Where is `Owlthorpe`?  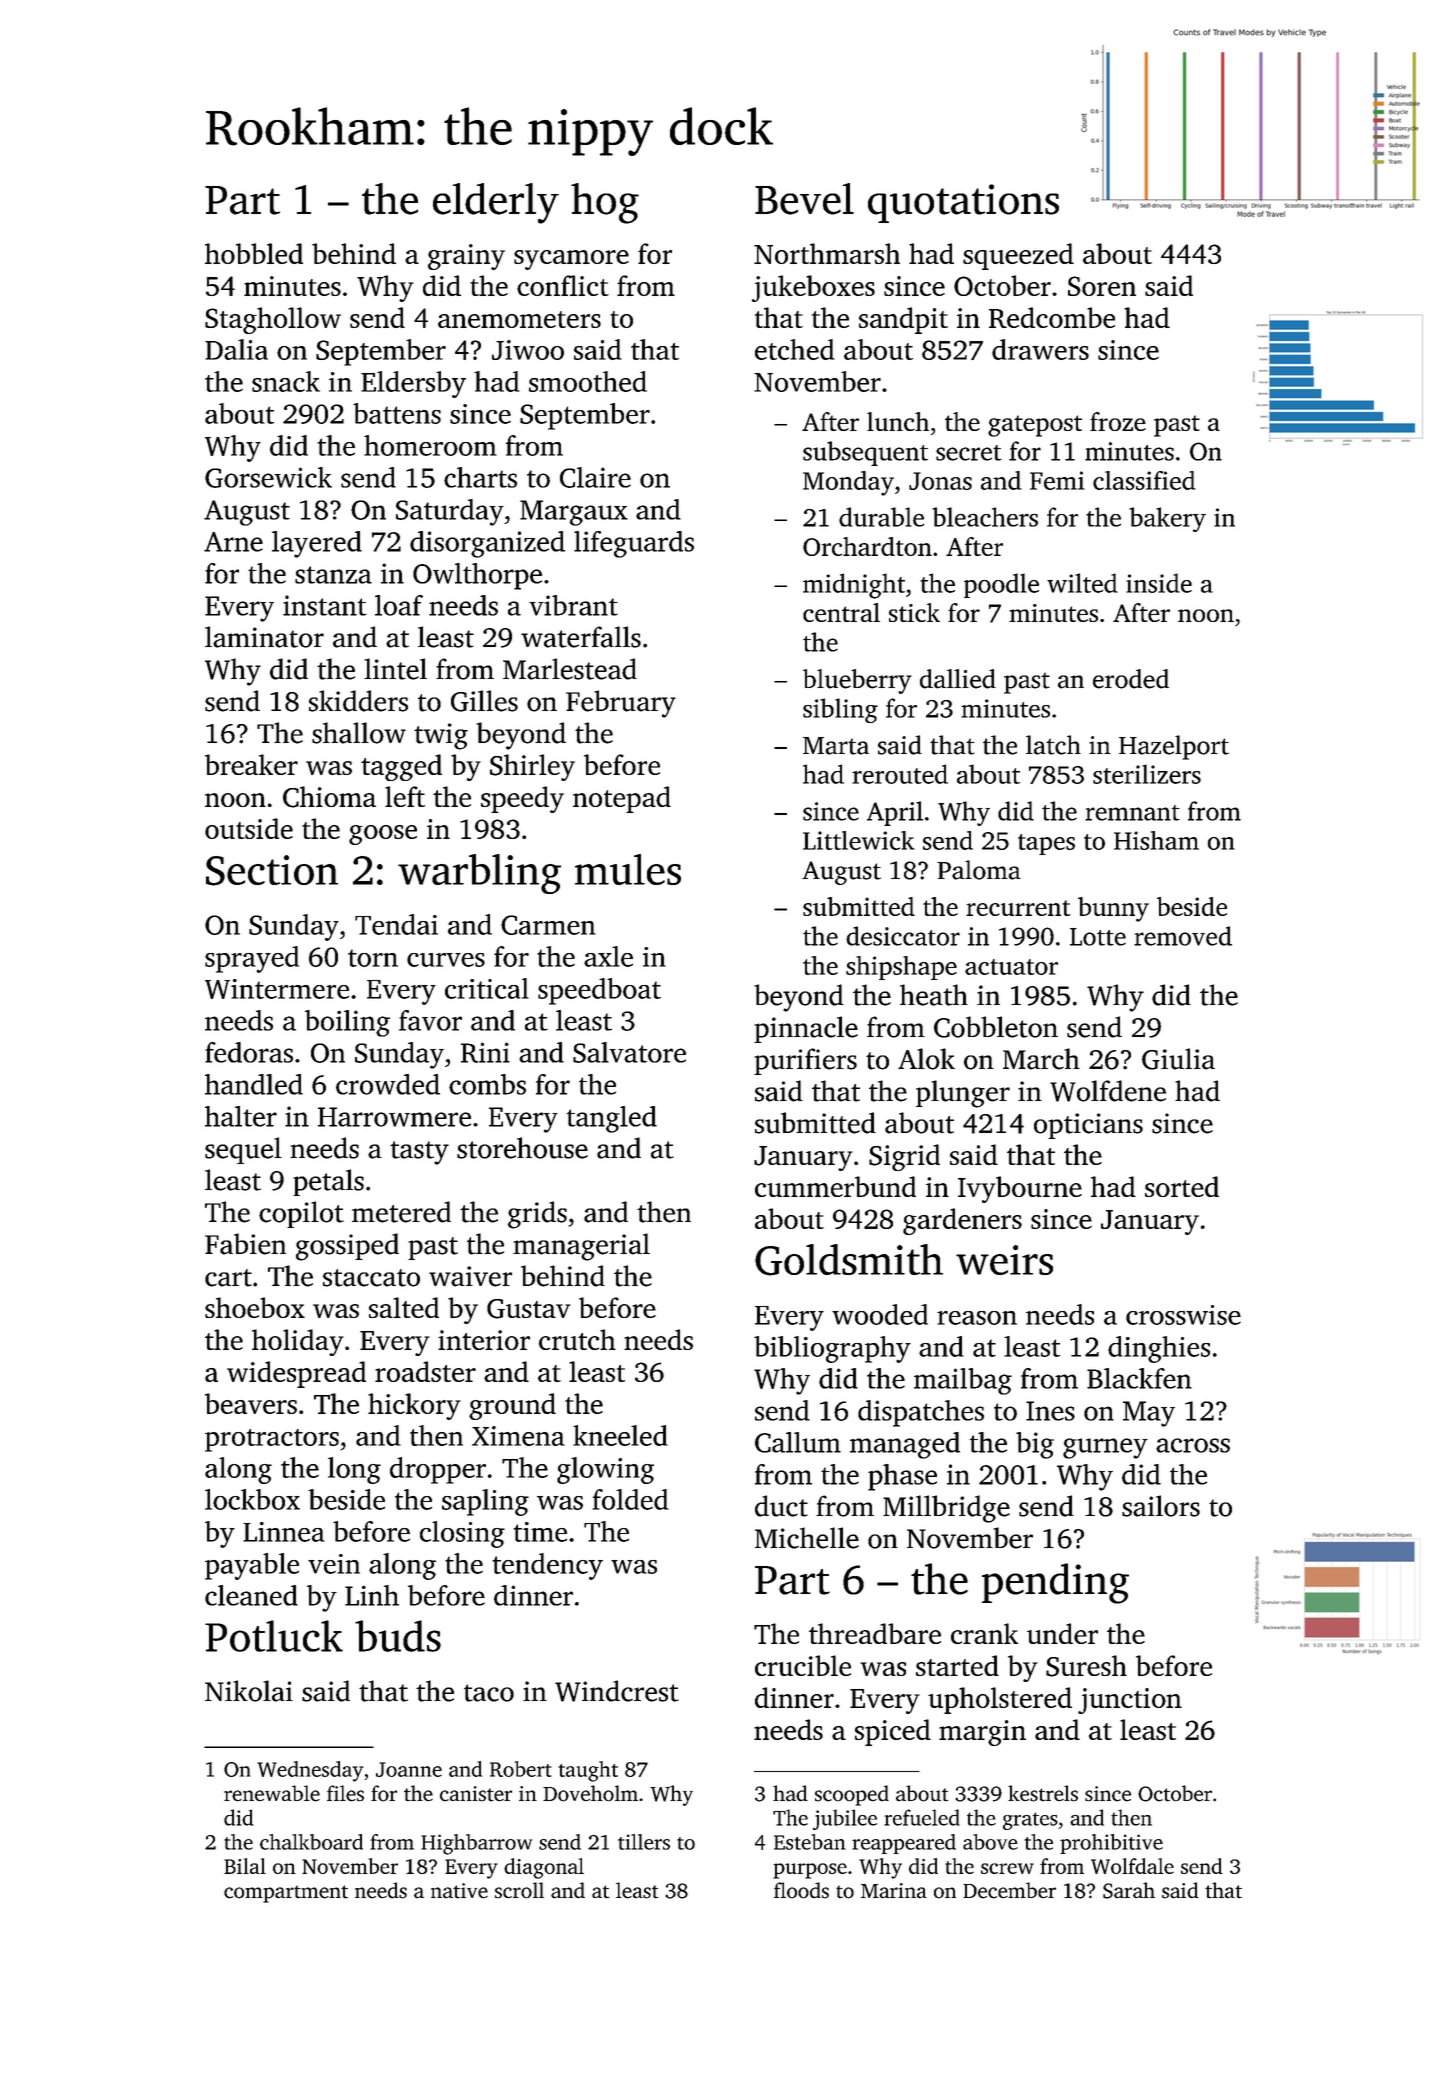 Owlthorpe is located at coordinates (477, 576).
